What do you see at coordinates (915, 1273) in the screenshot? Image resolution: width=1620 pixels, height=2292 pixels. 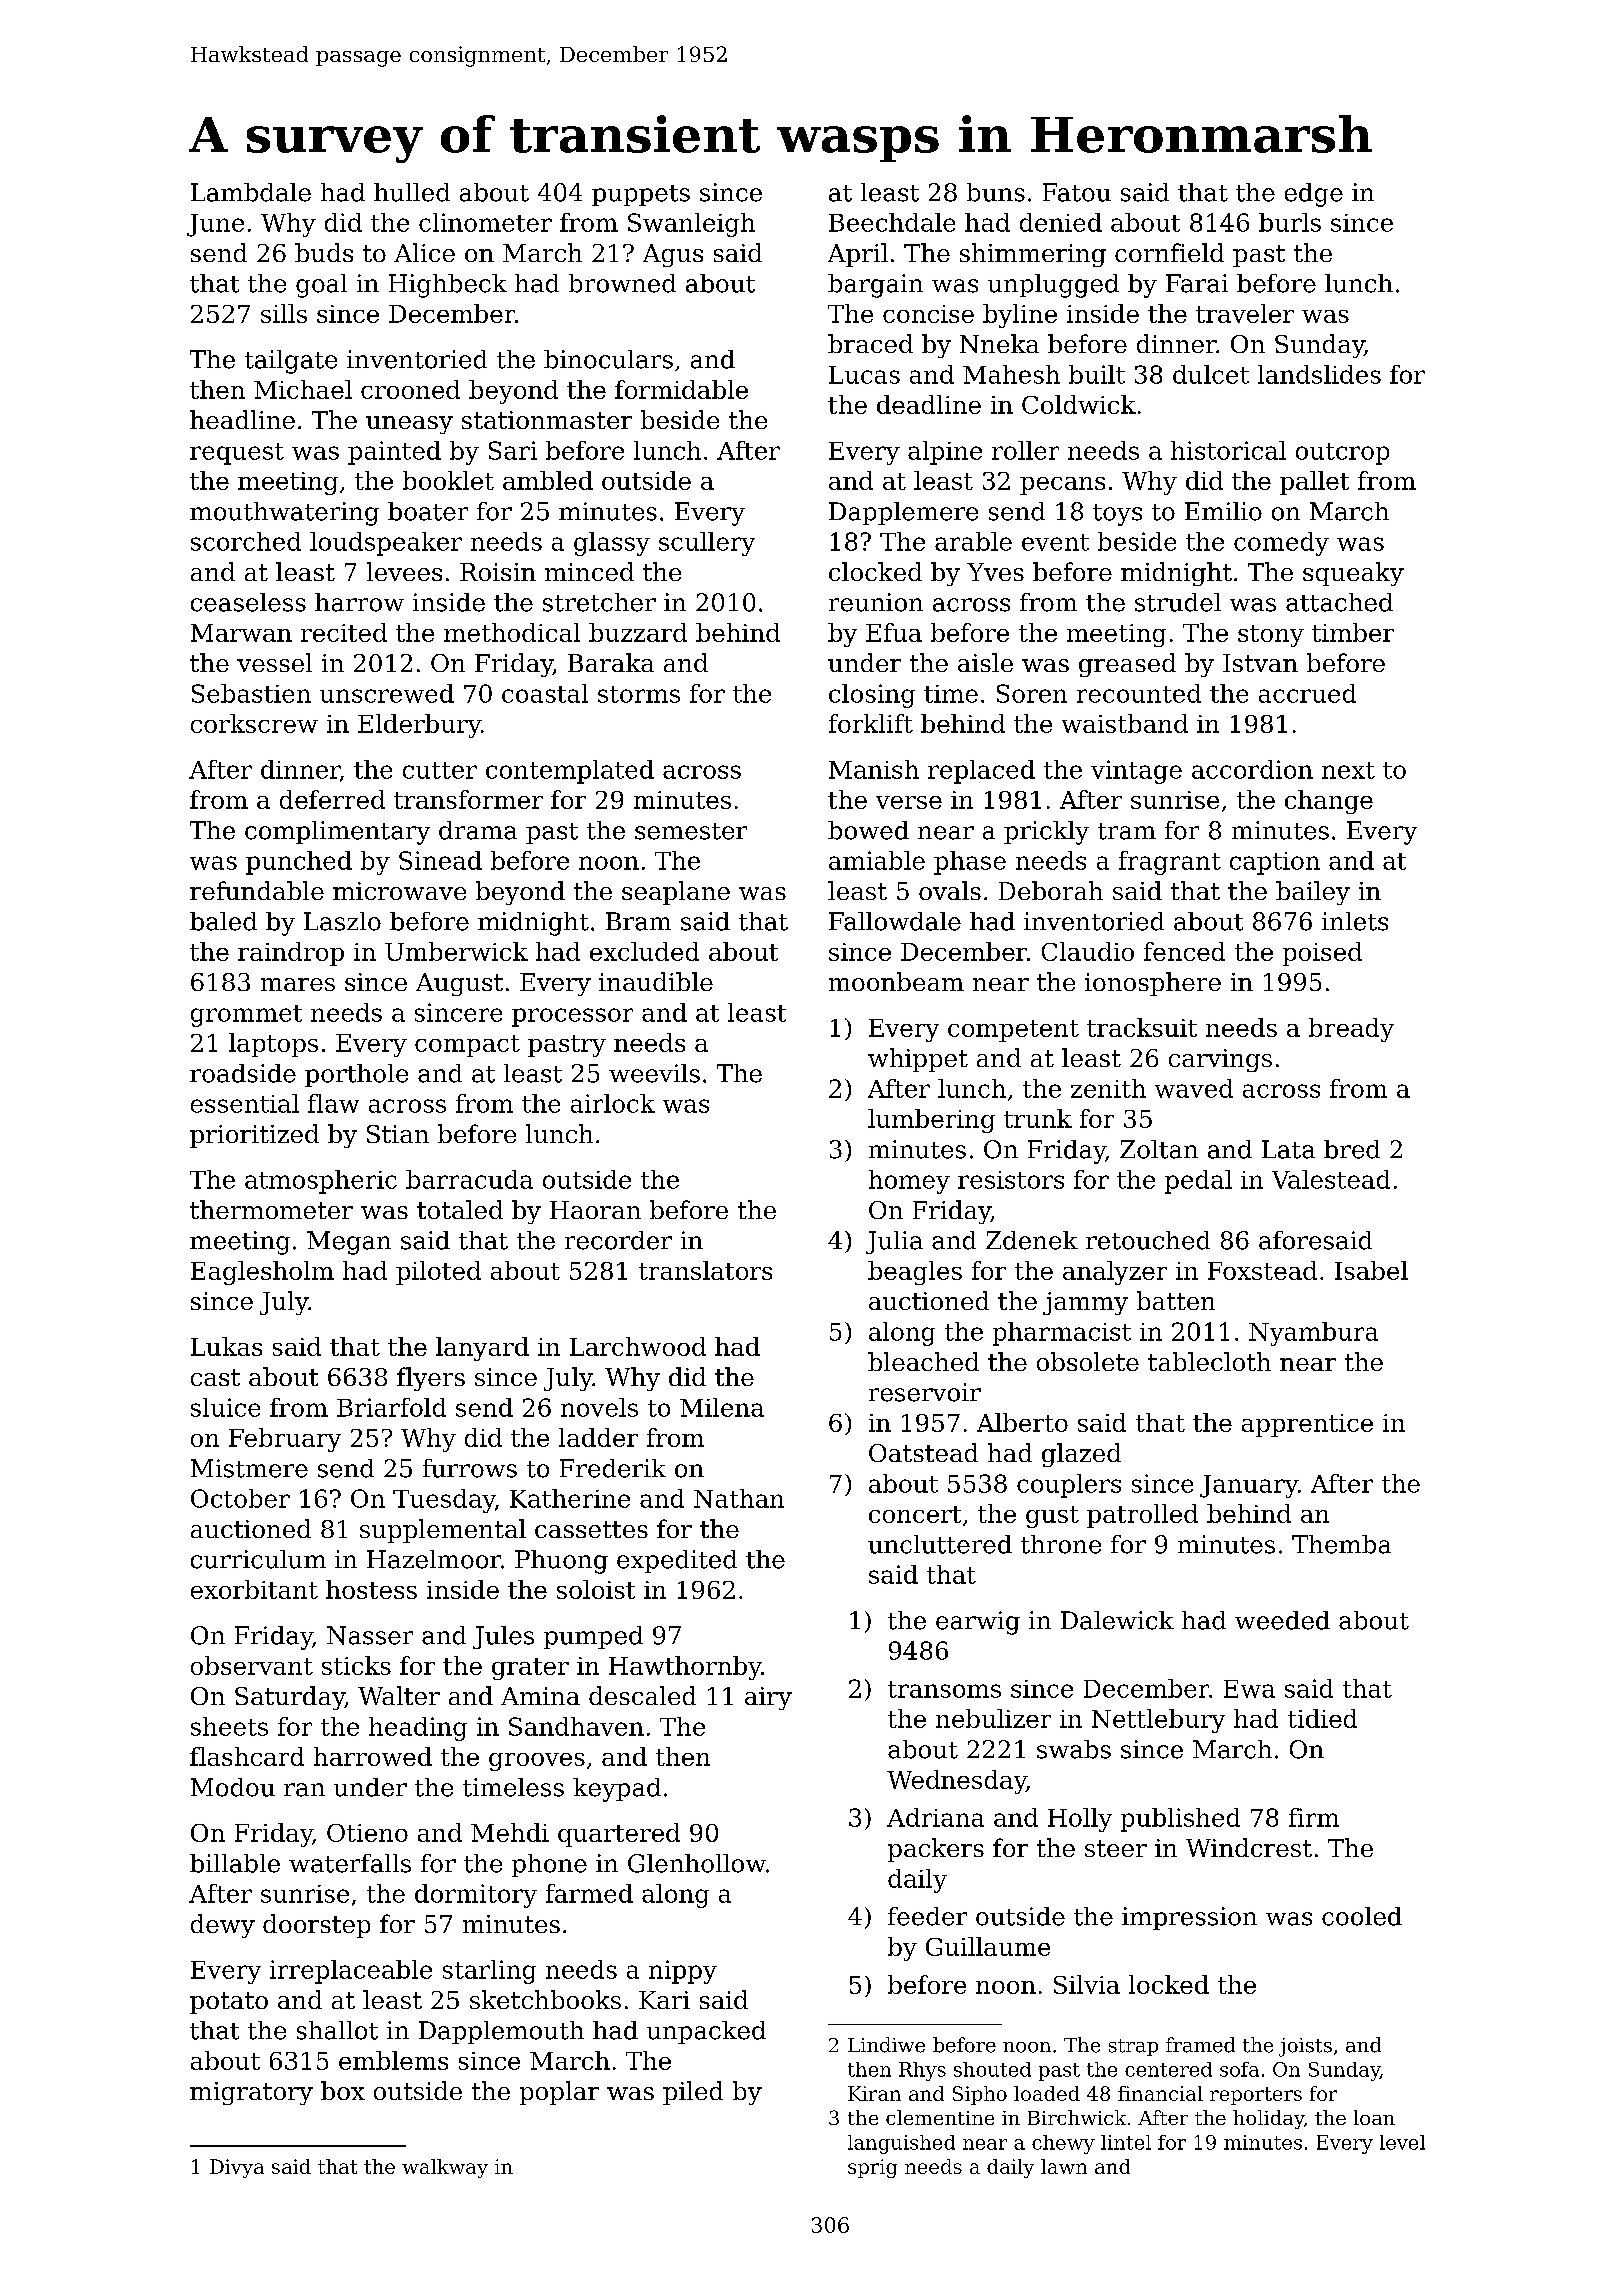 I see `beagles` at bounding box center [915, 1273].
